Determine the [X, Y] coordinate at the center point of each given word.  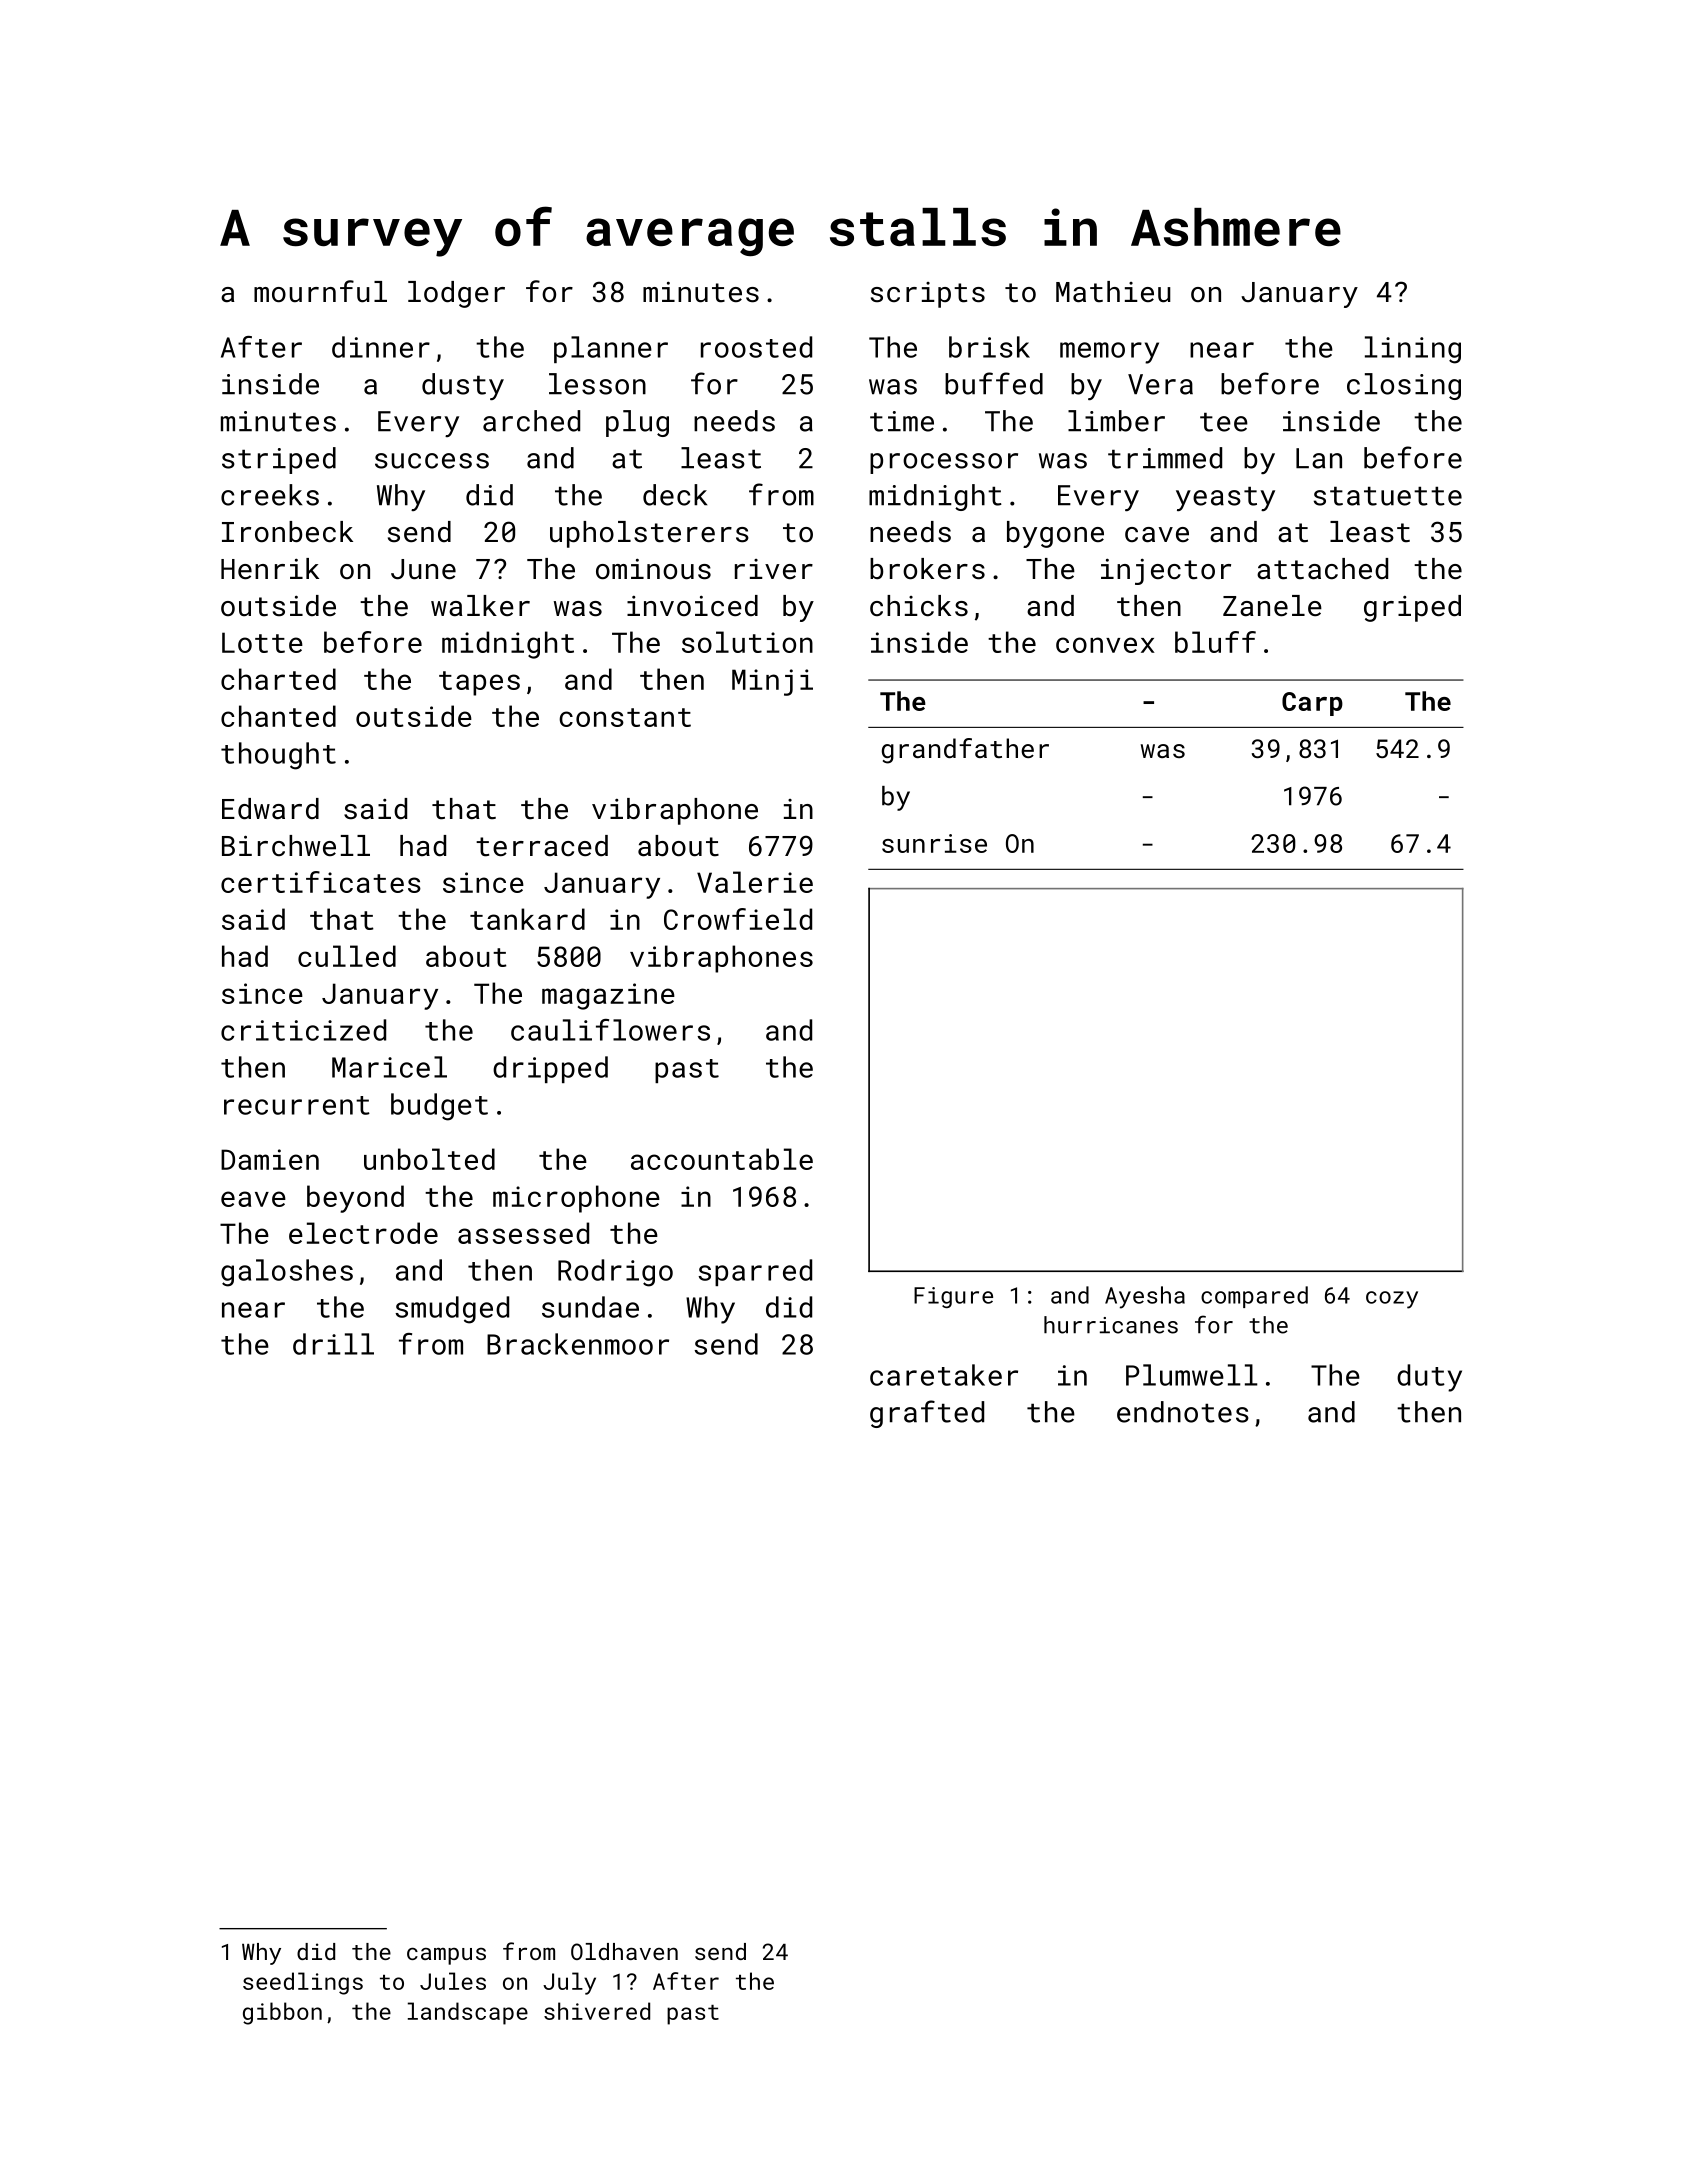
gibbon [282, 2013]
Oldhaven [624, 1951]
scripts [928, 295]
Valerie [755, 882]
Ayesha [1145, 1297]
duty [1429, 1378]
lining [1413, 350]
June [423, 569]
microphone [576, 1199]
